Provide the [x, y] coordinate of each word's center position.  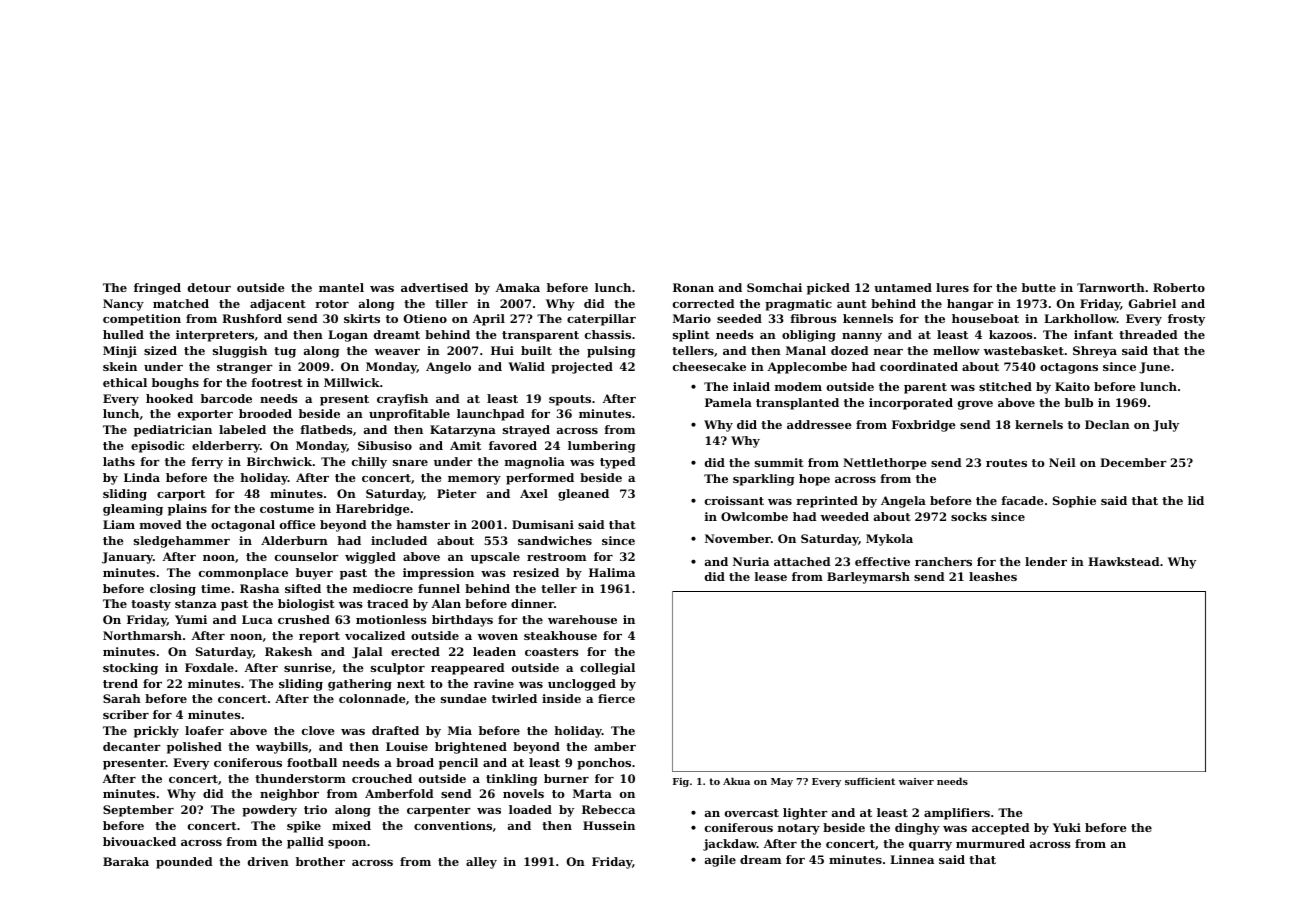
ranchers [943, 561]
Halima [612, 572]
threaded [1148, 334]
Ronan [693, 287]
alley [481, 863]
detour [209, 287]
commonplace [243, 574]
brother [320, 861]
